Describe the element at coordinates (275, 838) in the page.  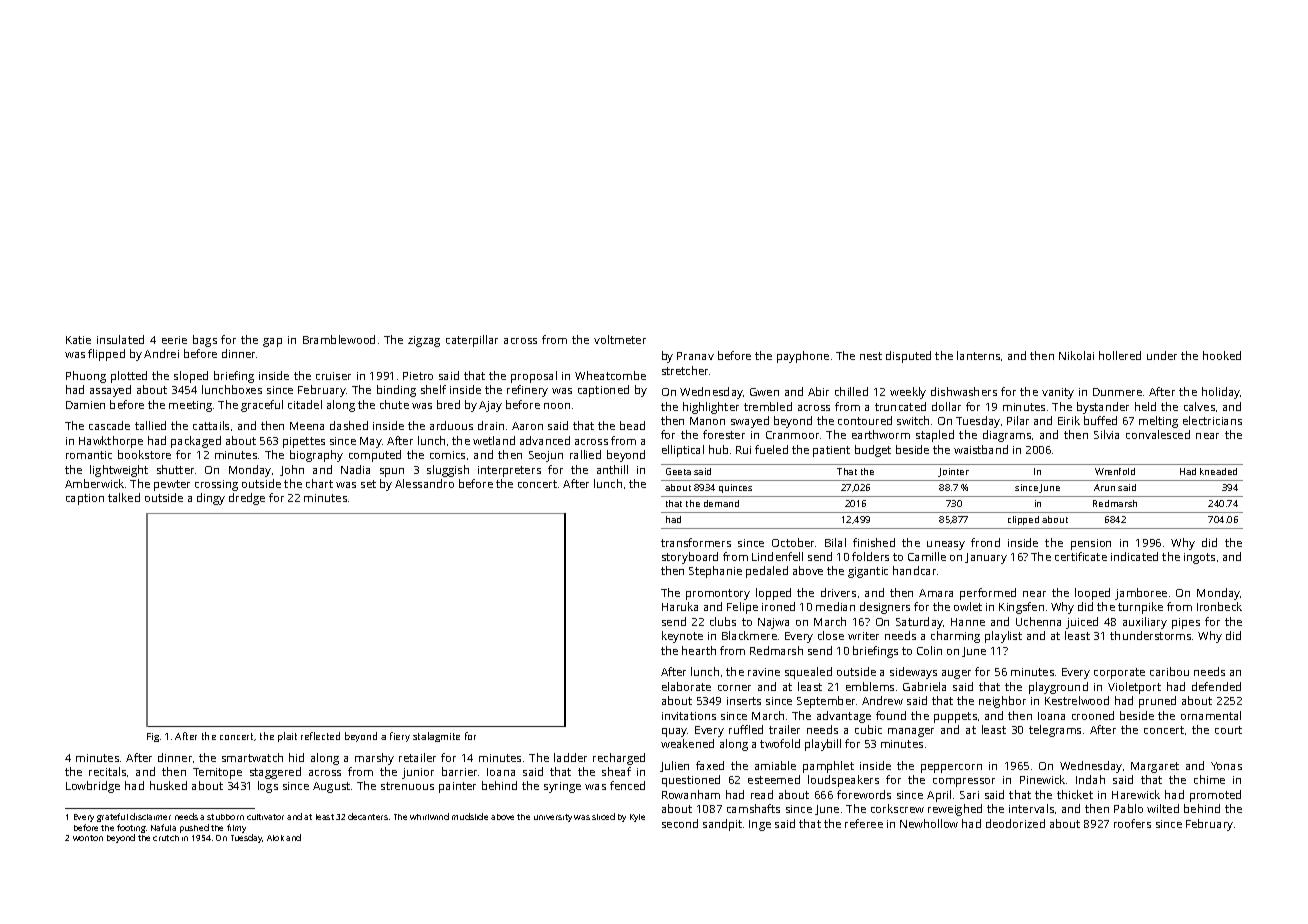
I see `Alok` at that location.
